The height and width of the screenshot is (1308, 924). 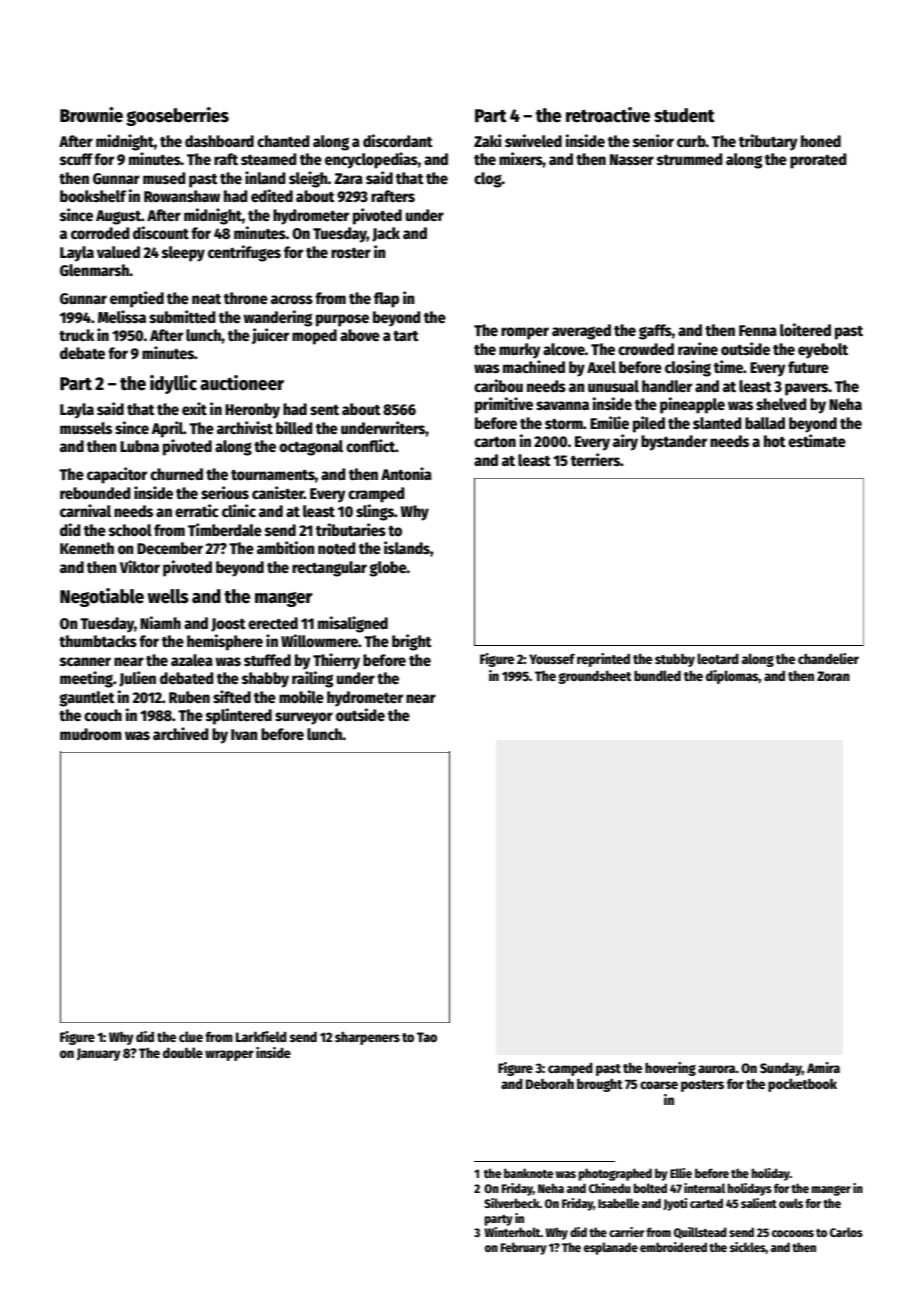 I want to click on discordant, so click(x=398, y=140).
